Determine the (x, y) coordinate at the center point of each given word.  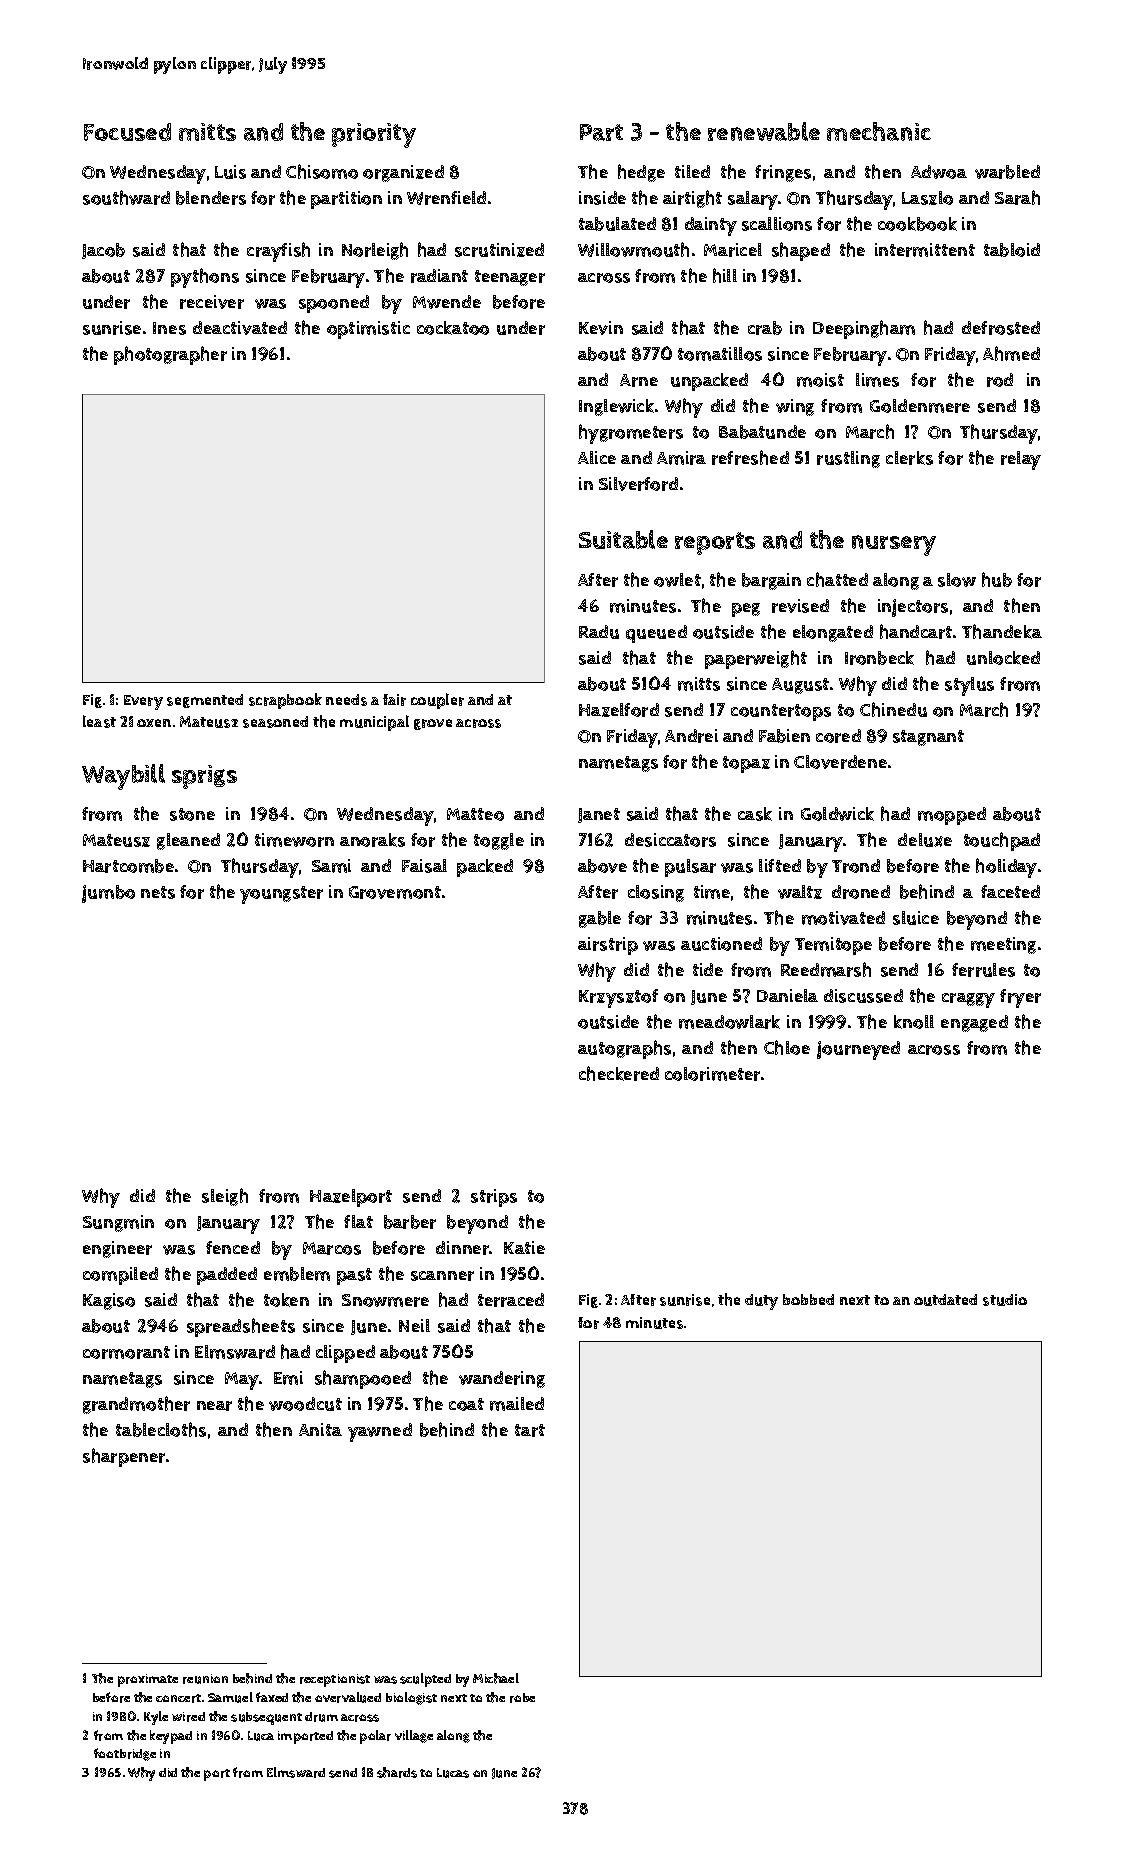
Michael (496, 1678)
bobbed (808, 1299)
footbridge (125, 1754)
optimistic (368, 330)
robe (522, 1698)
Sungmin (118, 1223)
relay (1021, 460)
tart (530, 1430)
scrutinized (499, 250)
